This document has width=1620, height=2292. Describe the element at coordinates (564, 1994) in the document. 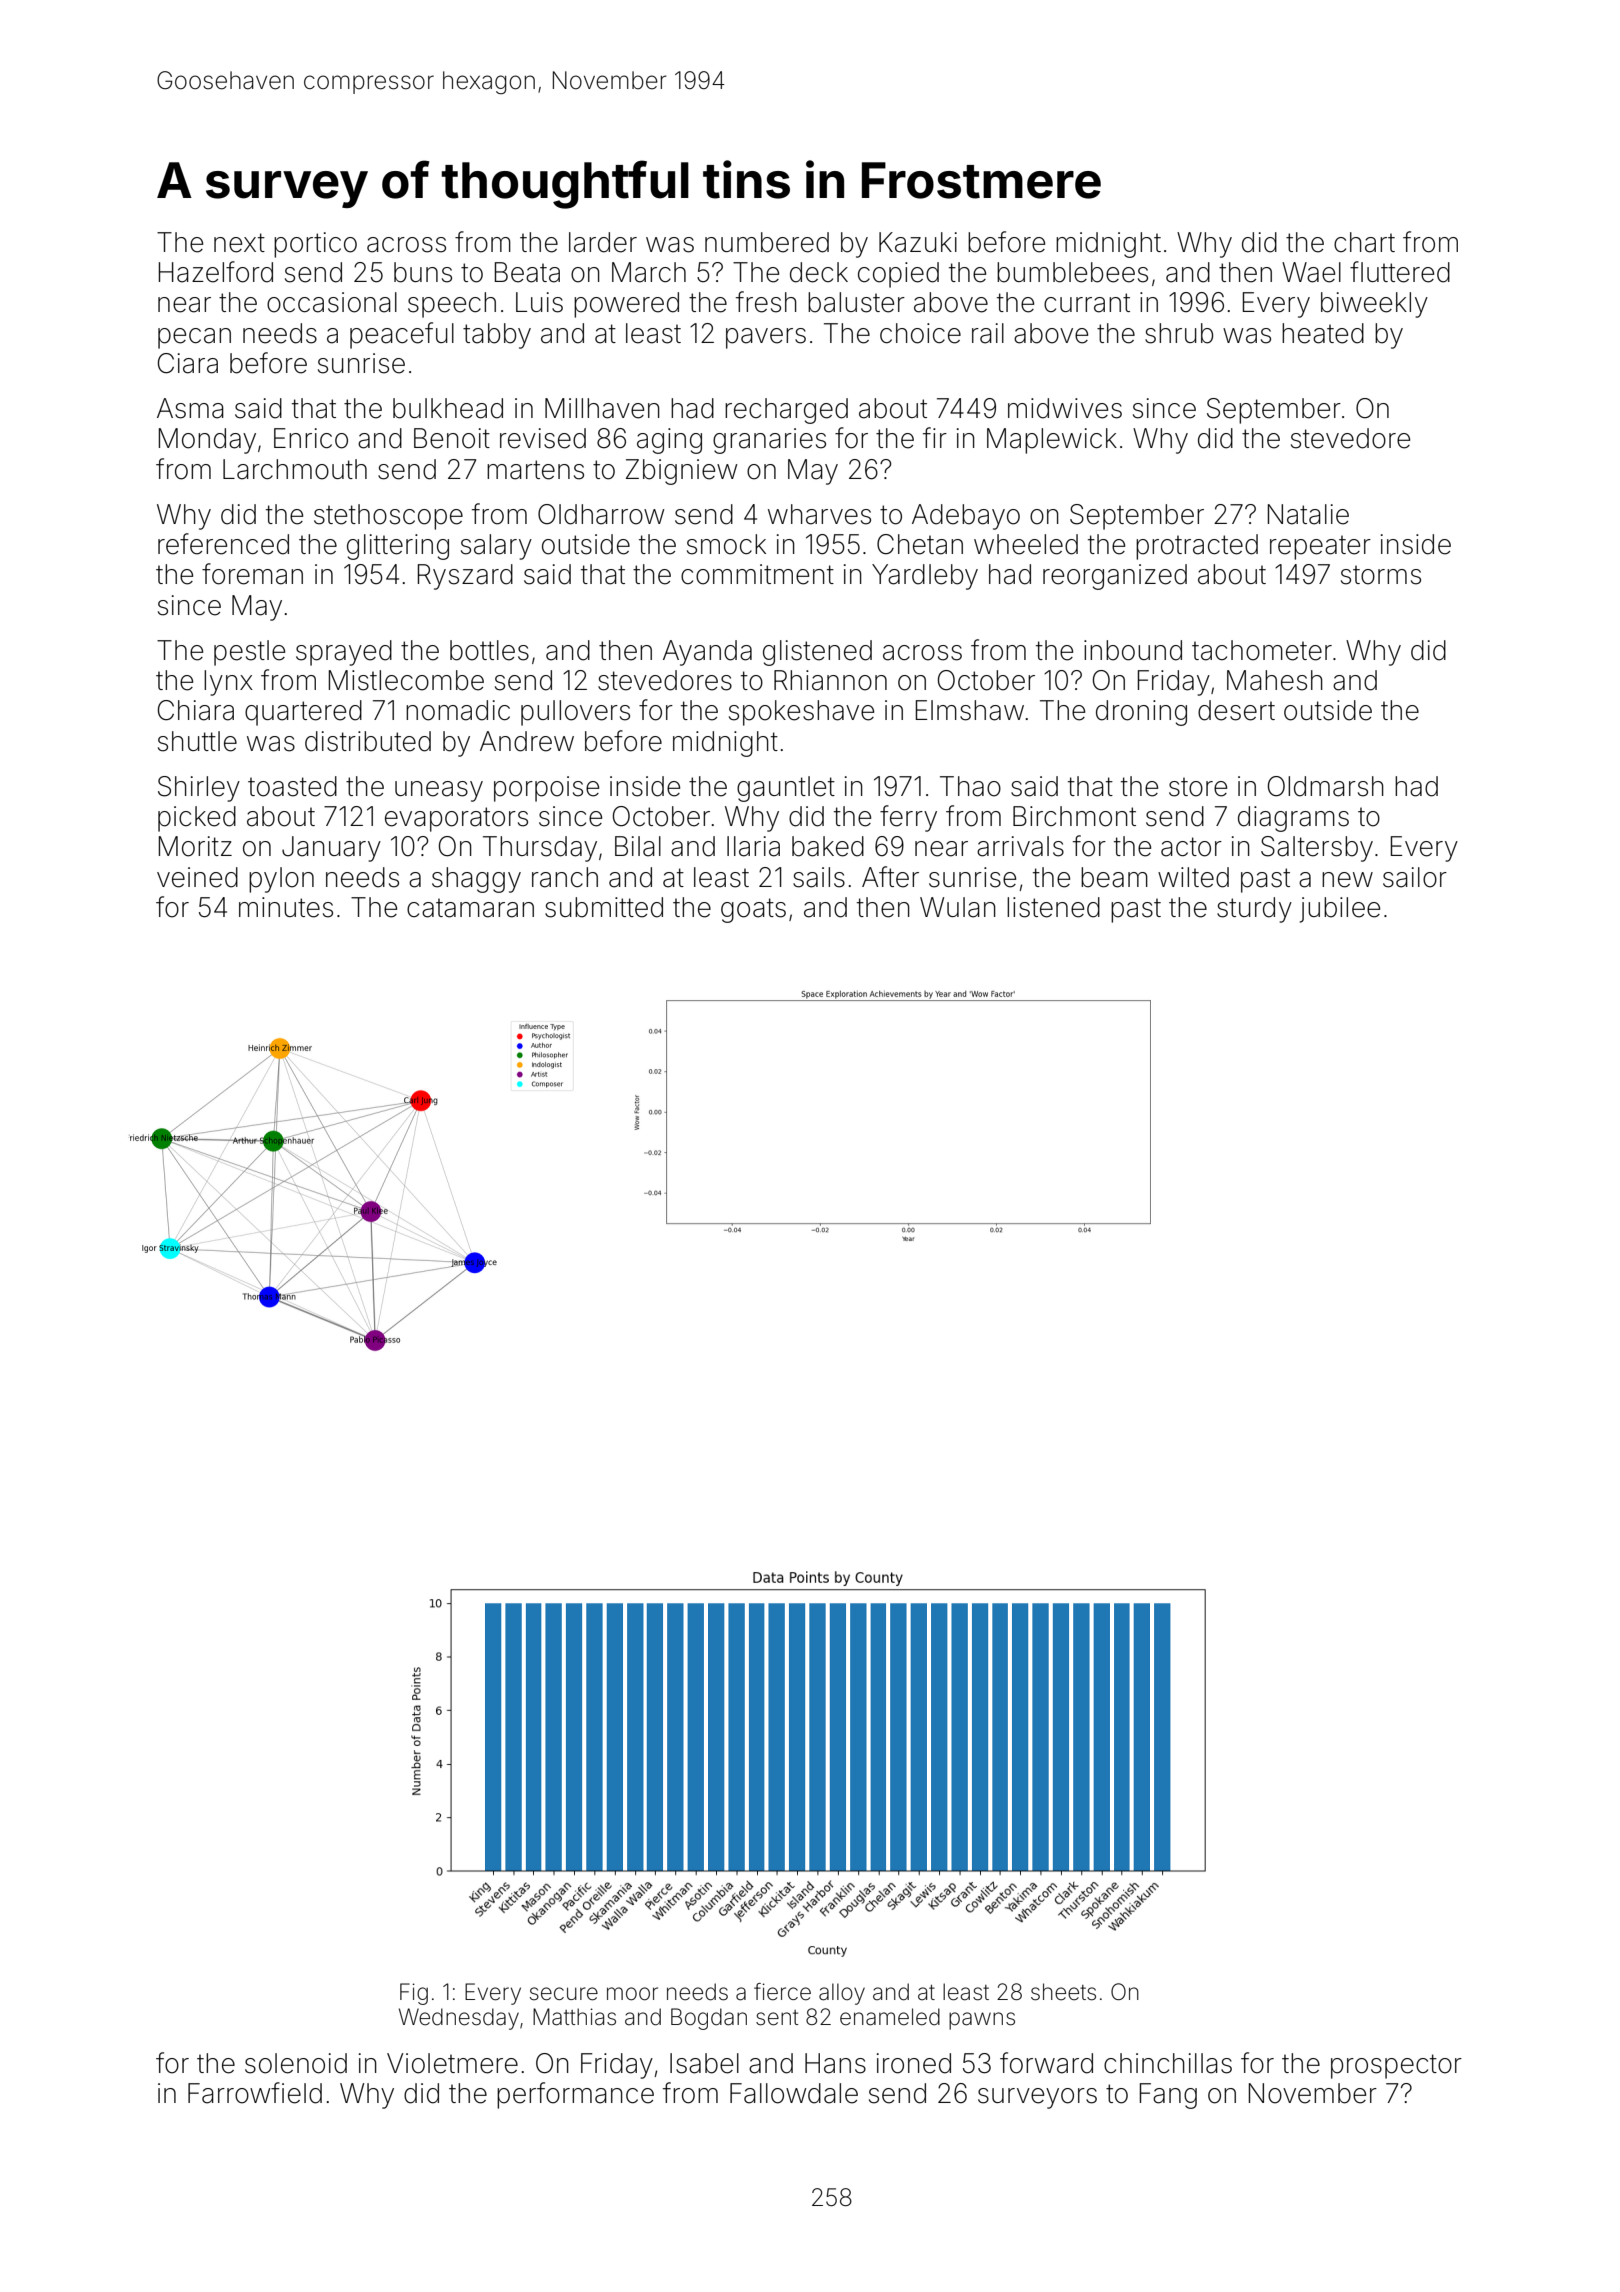

I see `secure` at that location.
